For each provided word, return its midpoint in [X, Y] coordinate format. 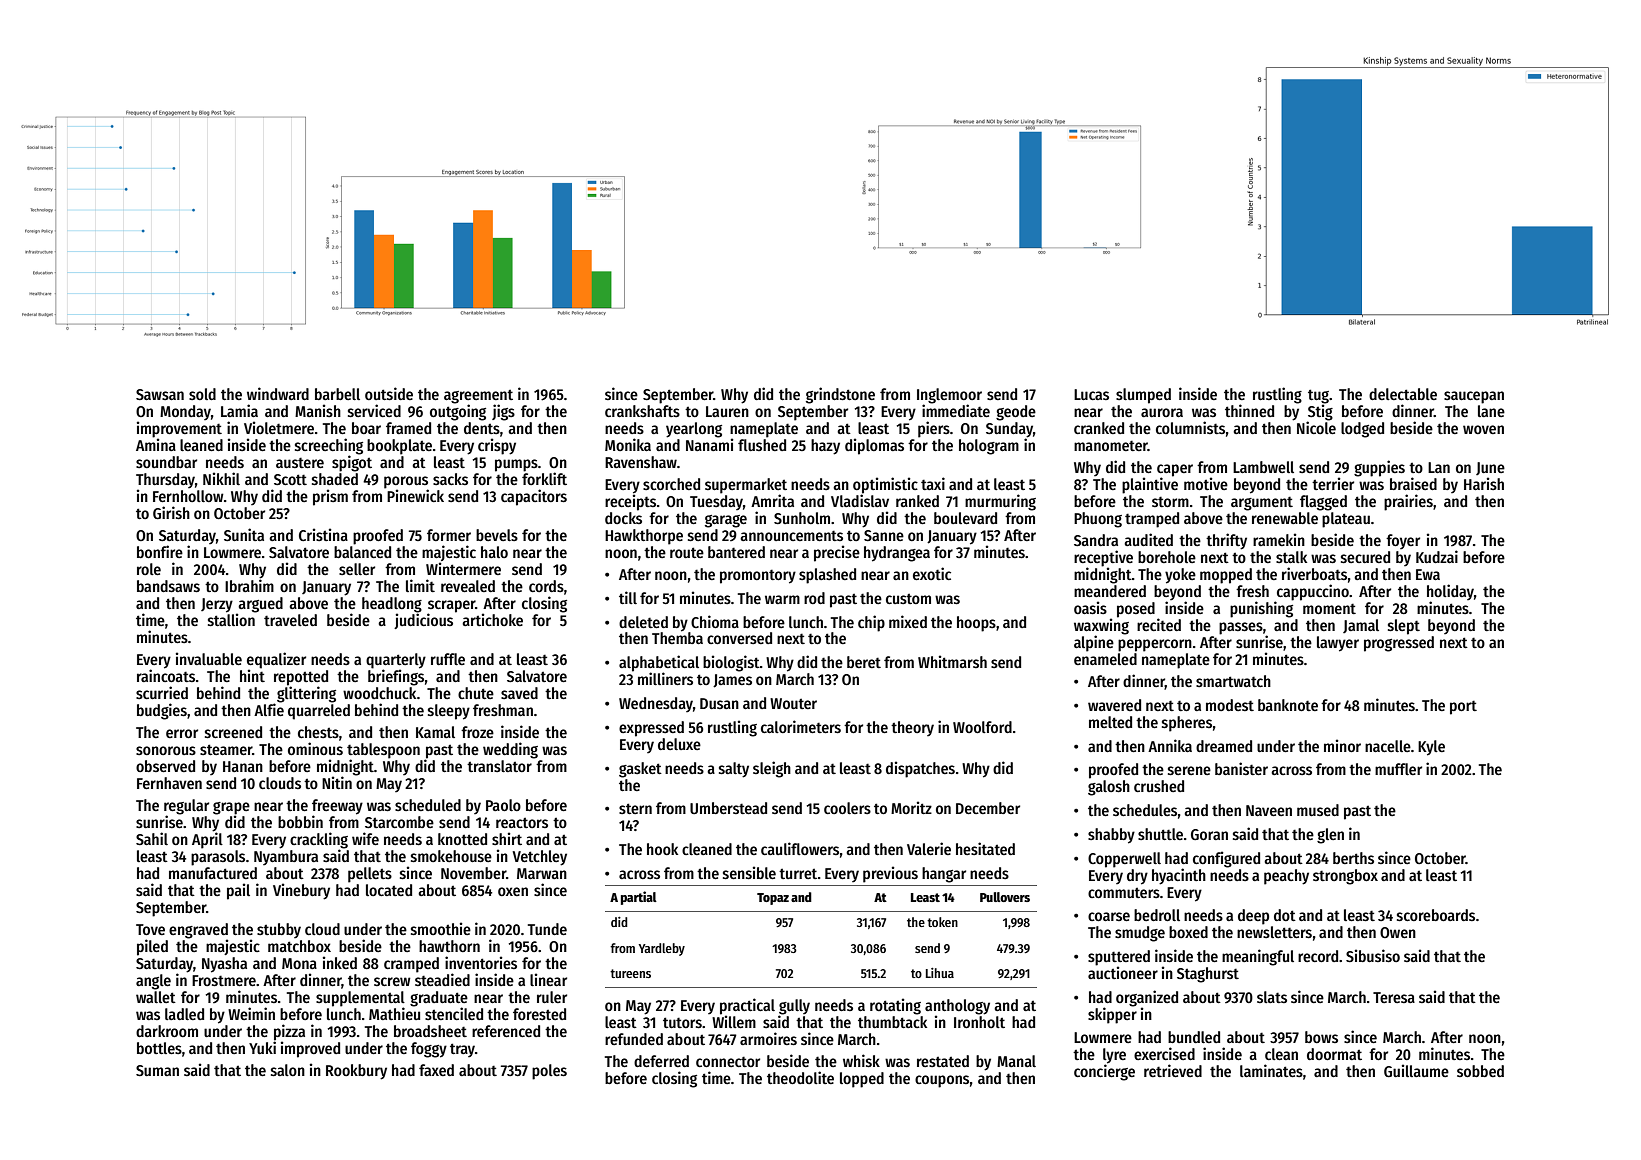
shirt [507, 838]
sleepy [449, 712]
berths [1353, 858]
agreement [478, 397]
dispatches [920, 769]
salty [734, 770]
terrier [1333, 483]
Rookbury [356, 1072]
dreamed [1224, 746]
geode [1016, 413]
